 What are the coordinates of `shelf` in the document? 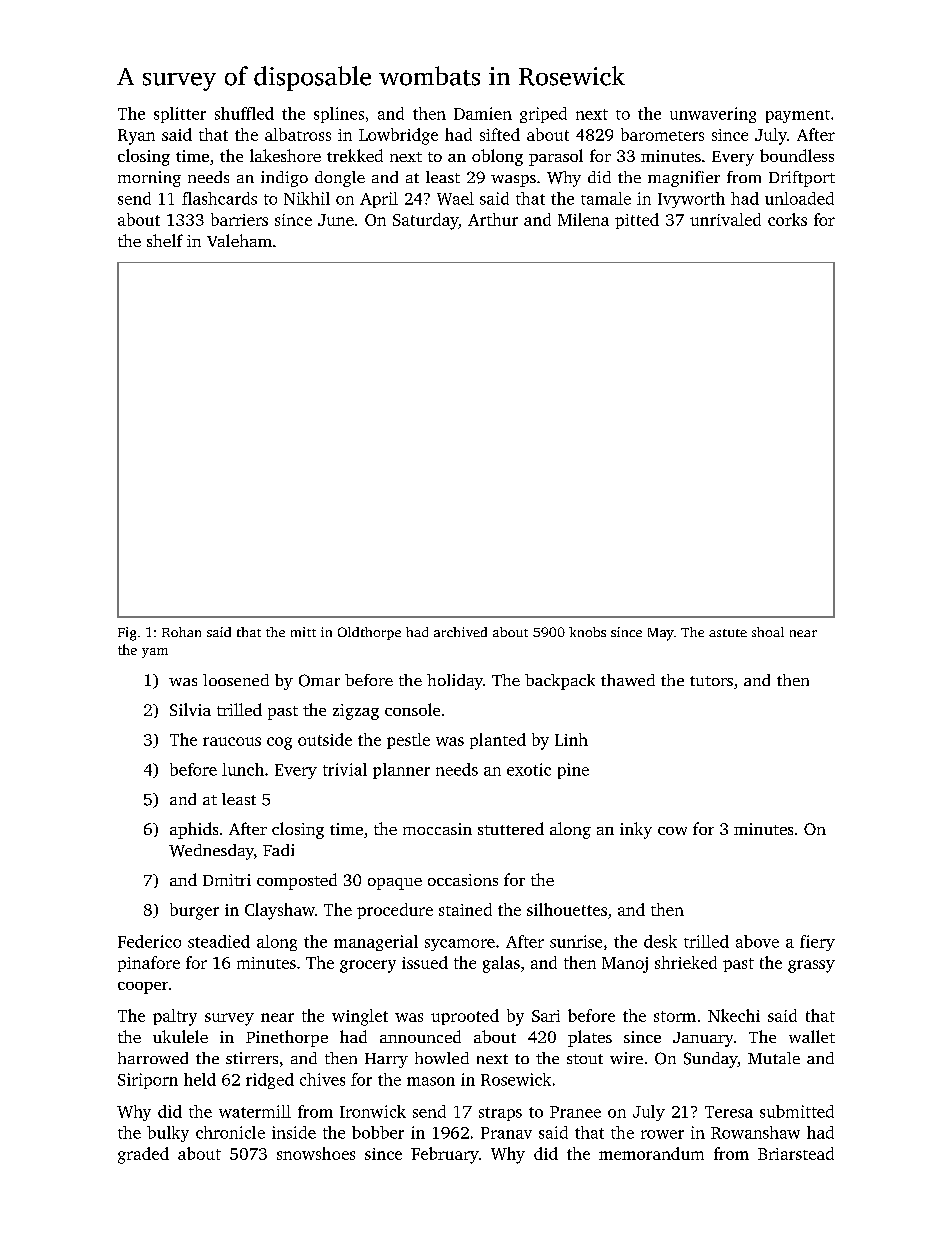 It's located at (165, 240).
